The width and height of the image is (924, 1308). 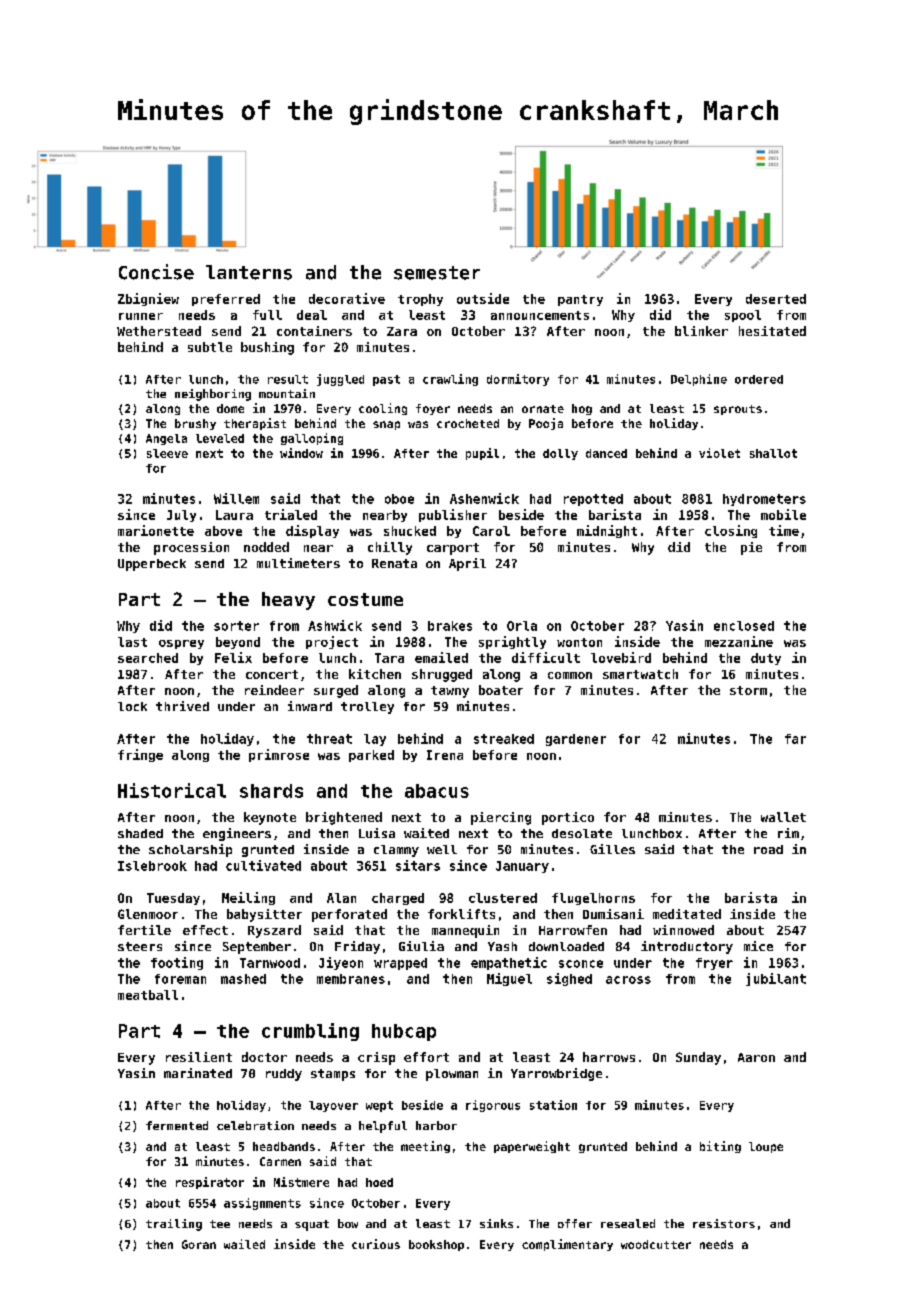 What do you see at coordinates (159, 331) in the image?
I see `Wetherstead` at bounding box center [159, 331].
